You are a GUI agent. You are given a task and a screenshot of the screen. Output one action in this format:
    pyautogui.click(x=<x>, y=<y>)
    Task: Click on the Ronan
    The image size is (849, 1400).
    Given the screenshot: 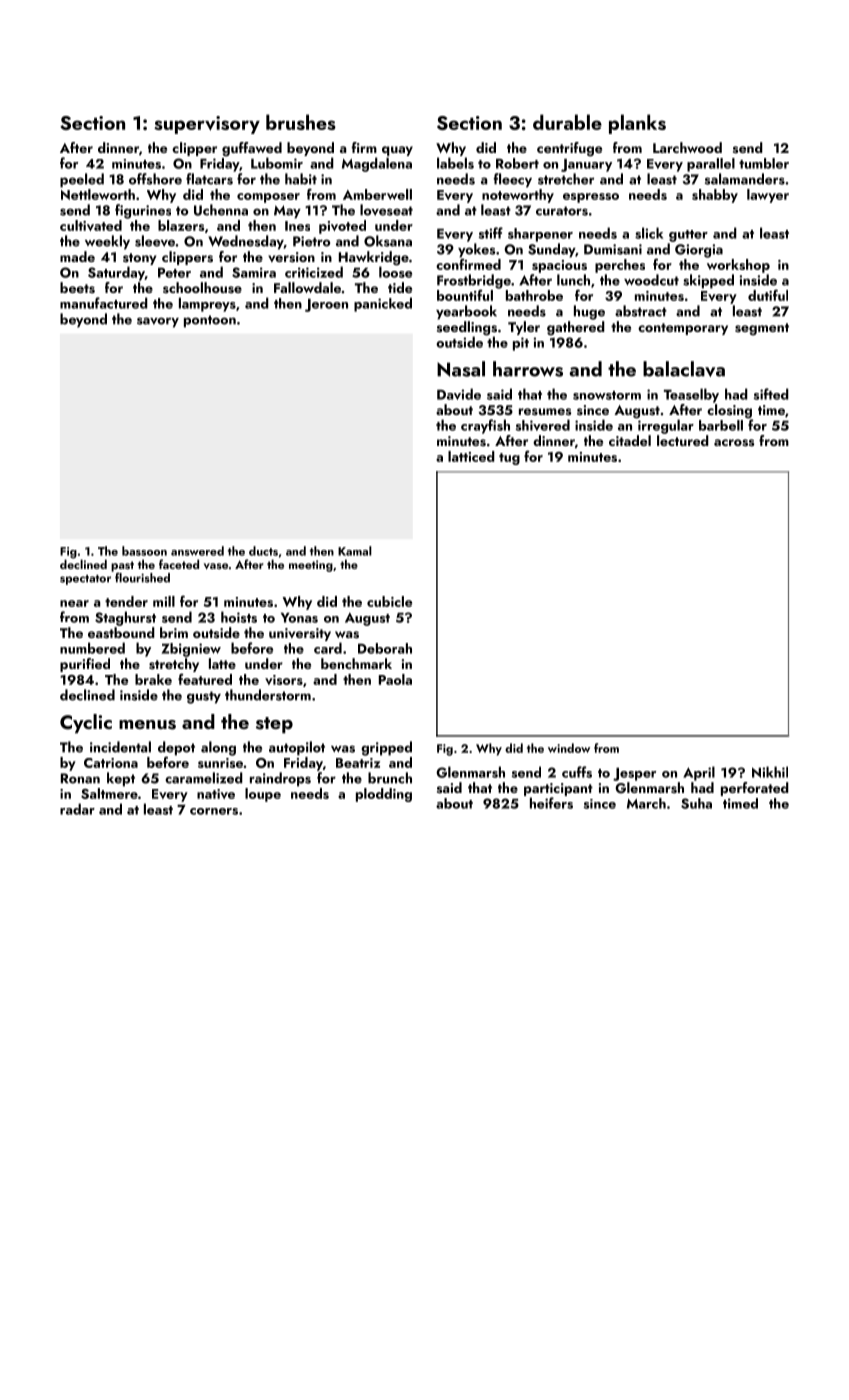 What is the action you would take?
    pyautogui.click(x=80, y=778)
